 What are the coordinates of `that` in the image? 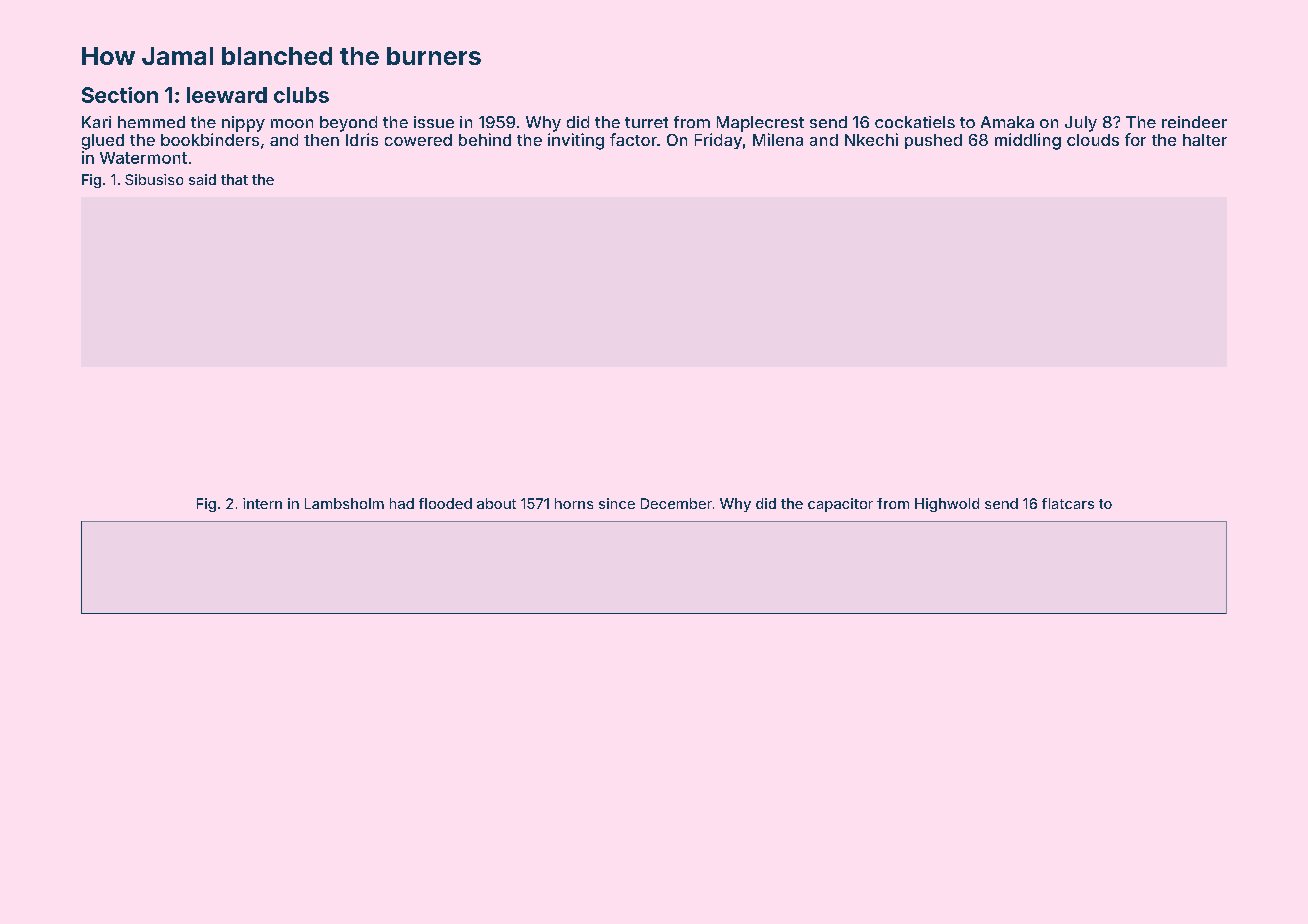 It's located at (234, 179).
